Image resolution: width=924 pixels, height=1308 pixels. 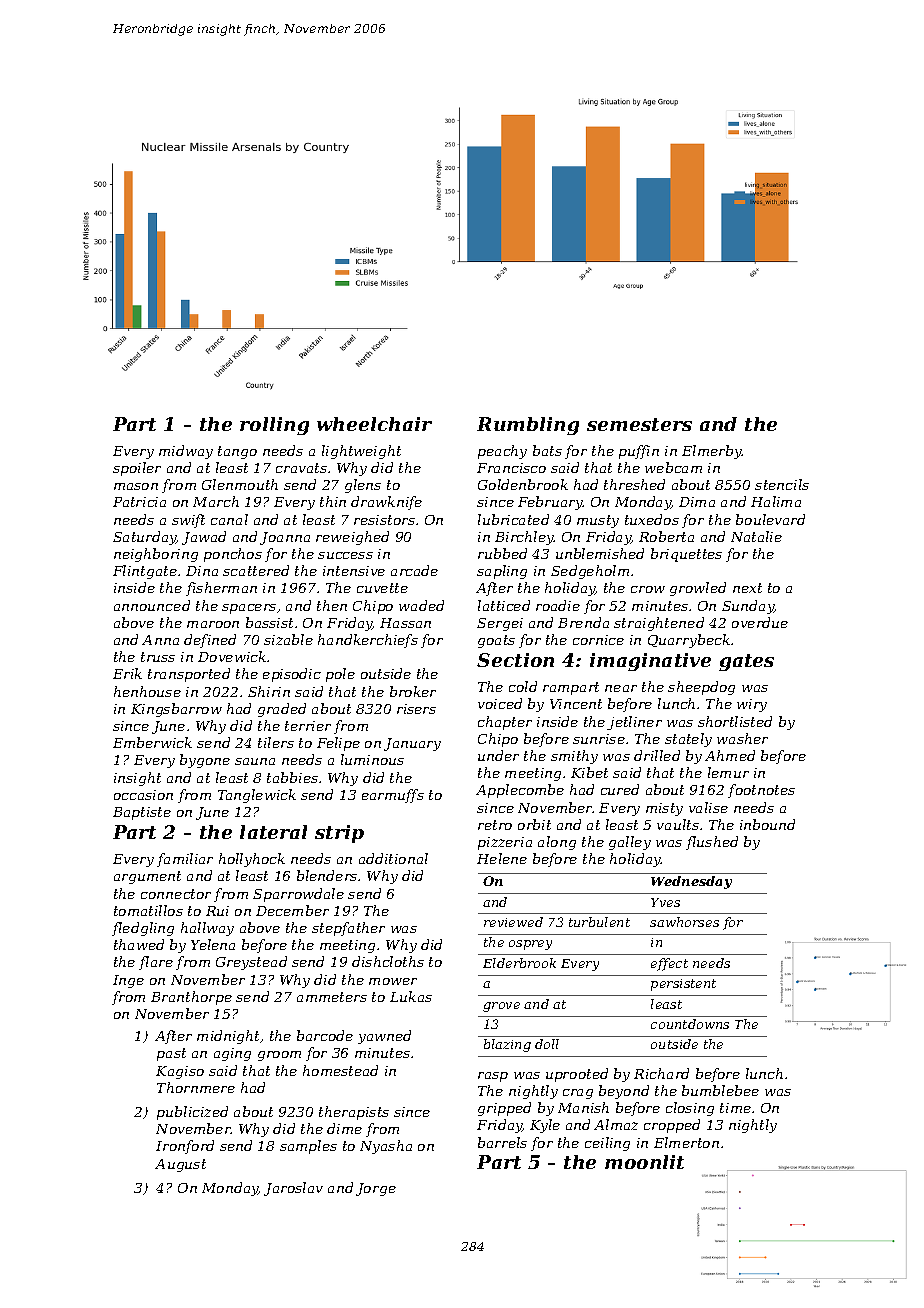 What do you see at coordinates (274, 426) in the page?
I see `rolling` at bounding box center [274, 426].
